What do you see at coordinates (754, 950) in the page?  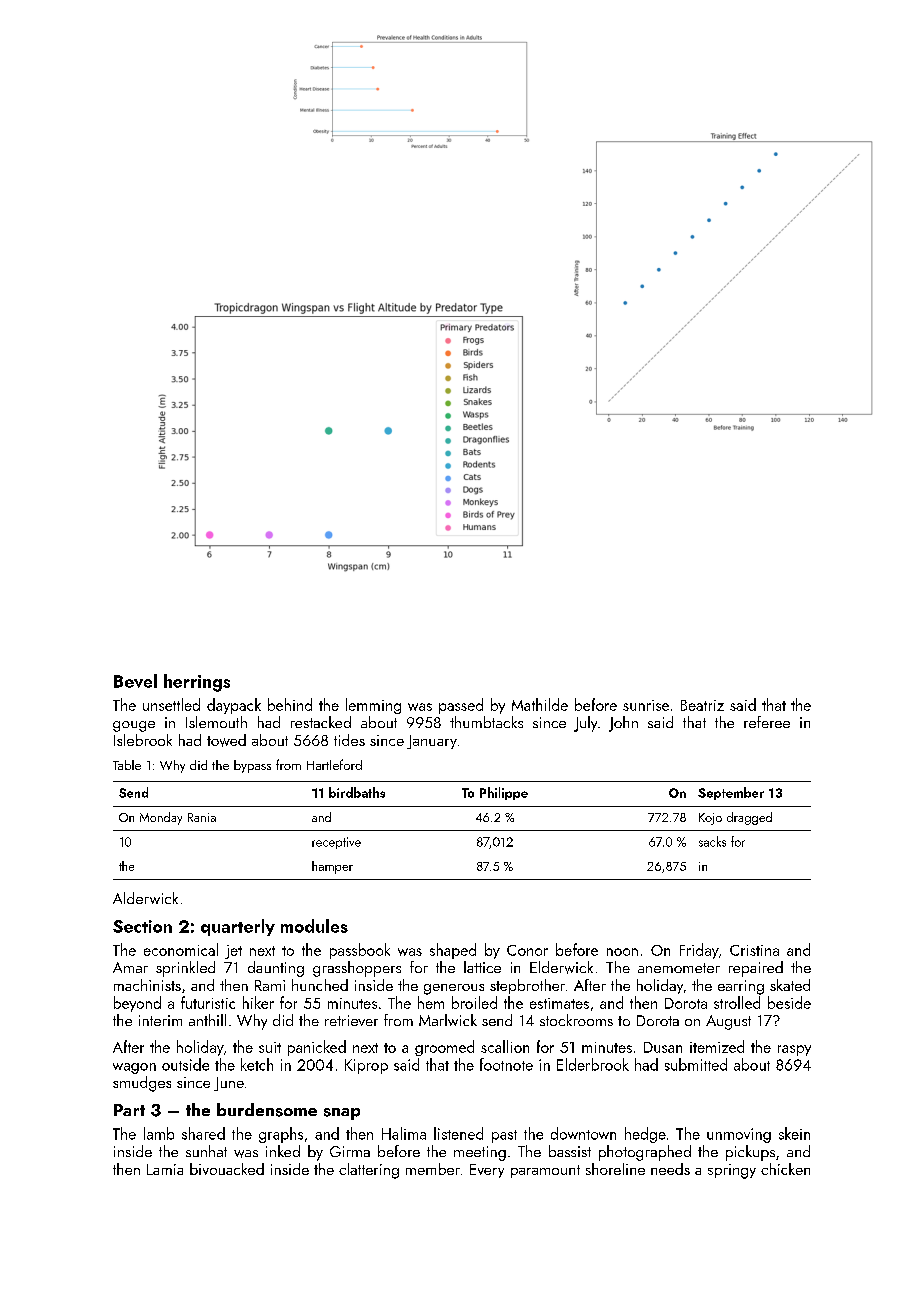 I see `Cristina` at bounding box center [754, 950].
